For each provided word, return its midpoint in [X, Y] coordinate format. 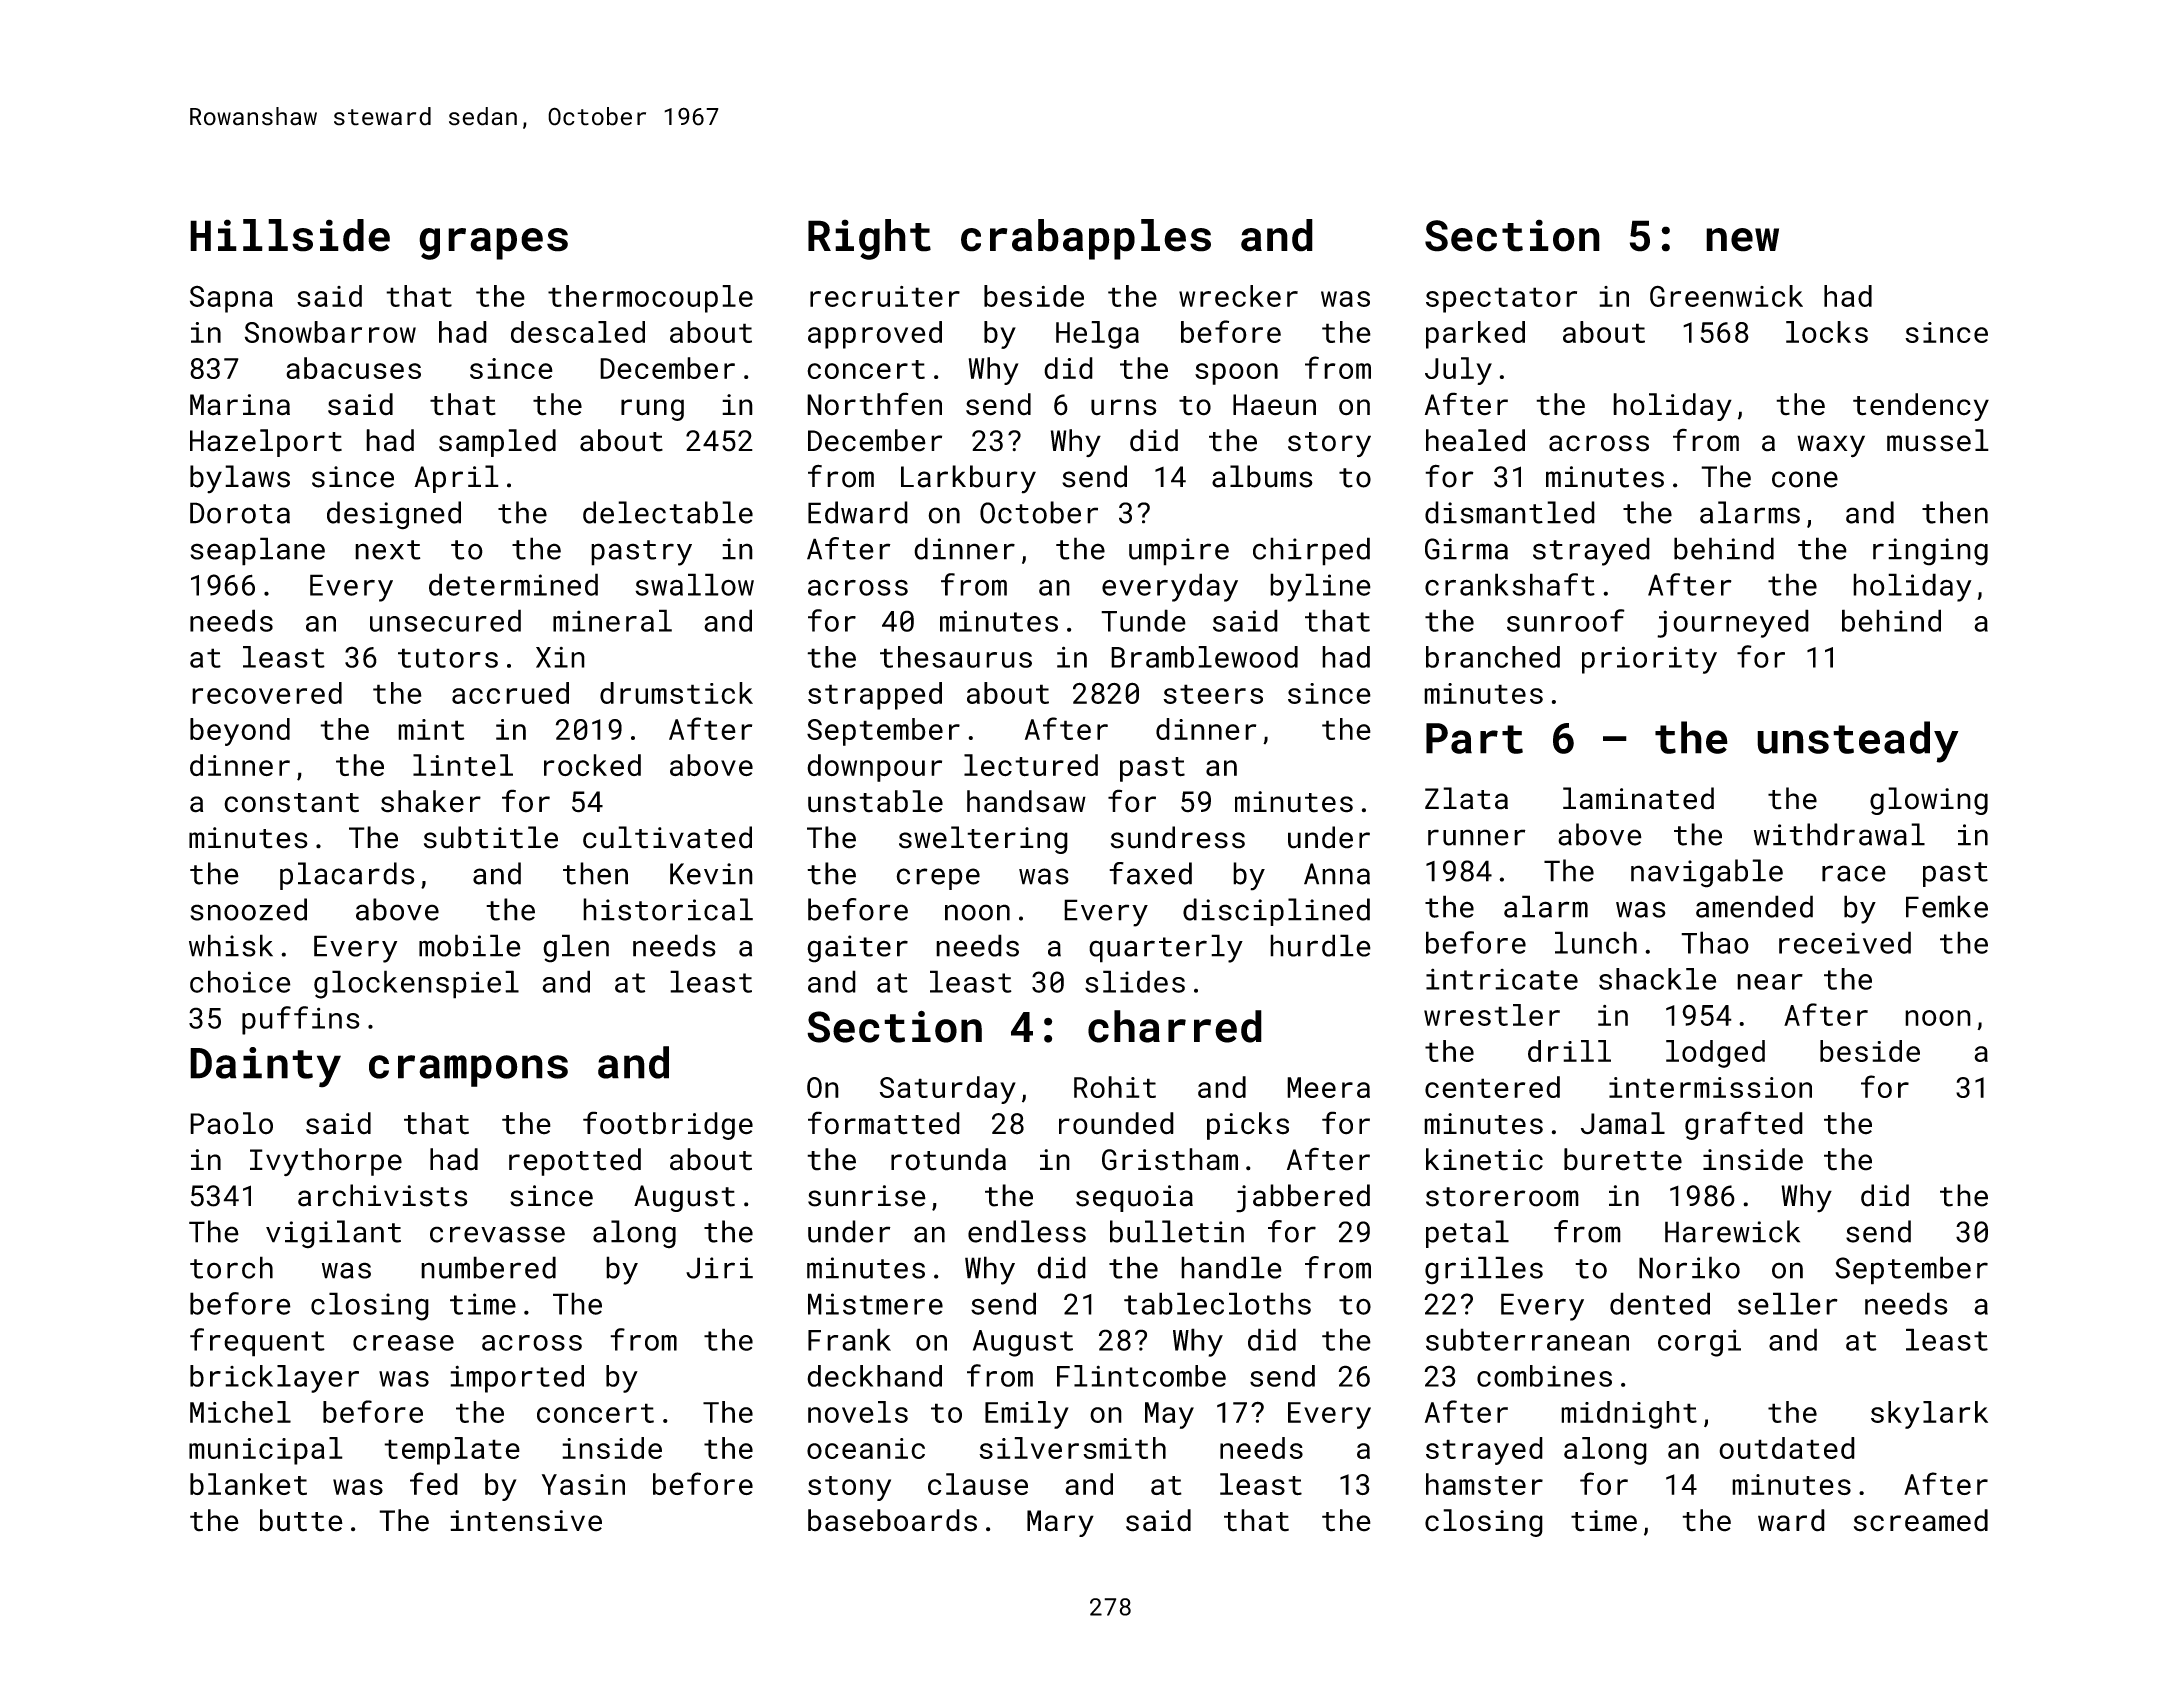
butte [301, 1520]
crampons [468, 1071]
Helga [1097, 335]
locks [1827, 332]
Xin [560, 657]
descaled [578, 332]
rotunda [948, 1159]
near [1770, 982]
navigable [1707, 873]
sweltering [983, 840]
